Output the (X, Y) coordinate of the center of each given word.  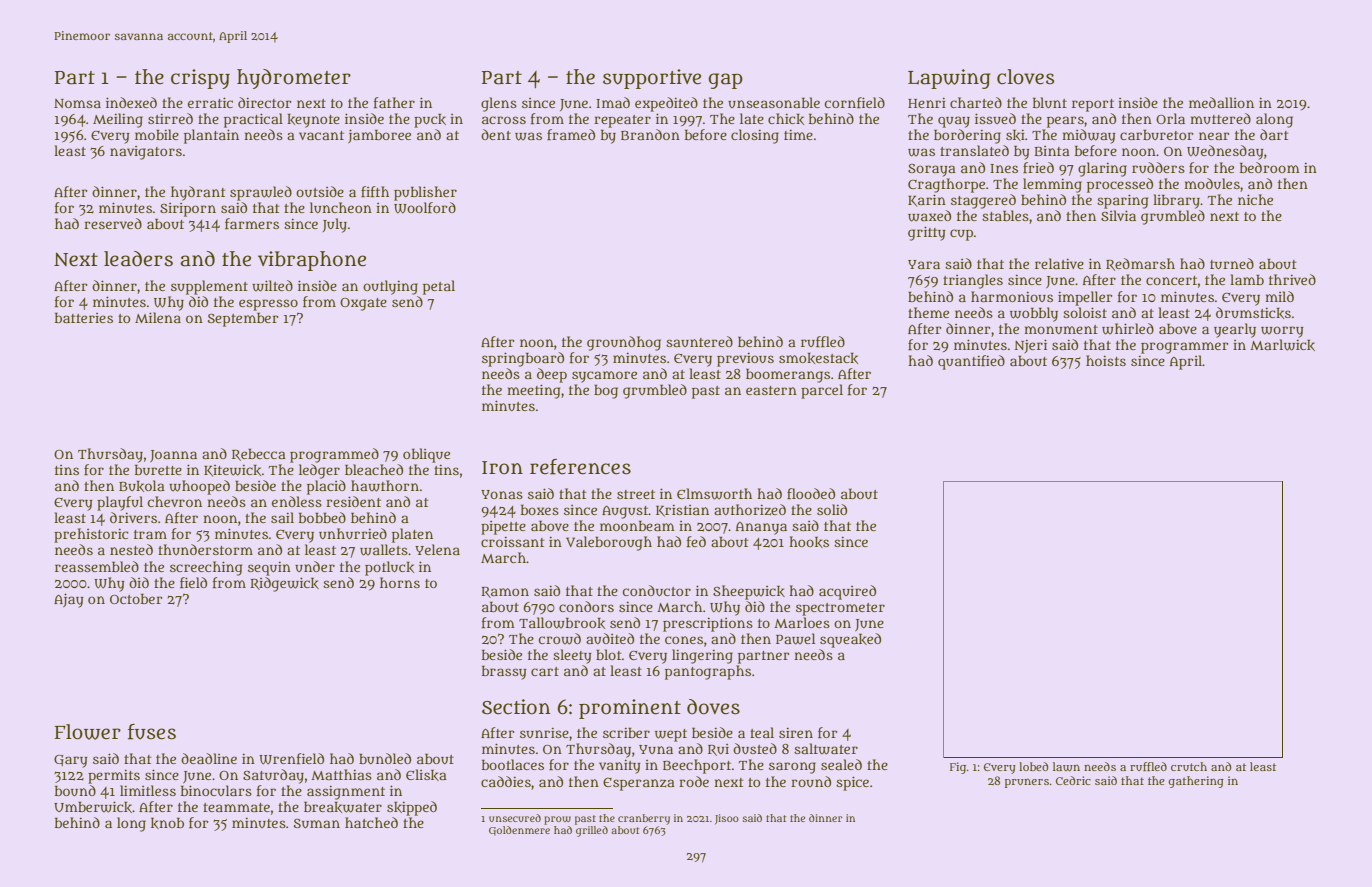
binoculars (216, 790)
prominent (630, 709)
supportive (652, 79)
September (243, 320)
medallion (1221, 102)
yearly (1235, 330)
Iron (502, 468)
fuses (152, 732)
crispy (200, 79)
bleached (374, 469)
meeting (533, 391)
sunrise (544, 733)
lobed (1033, 766)
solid (832, 509)
